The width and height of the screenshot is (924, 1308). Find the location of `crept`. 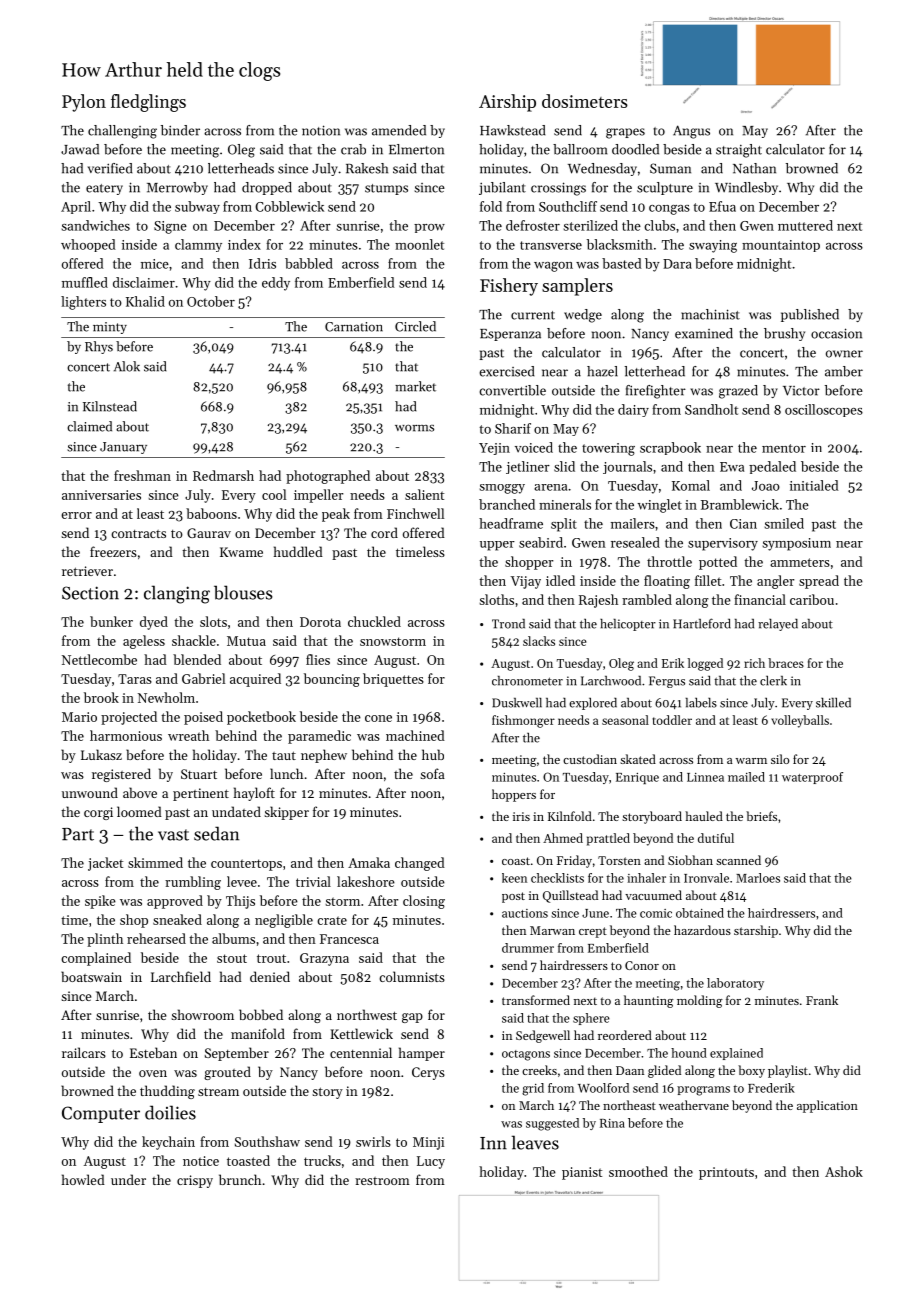

crept is located at coordinates (593, 932).
